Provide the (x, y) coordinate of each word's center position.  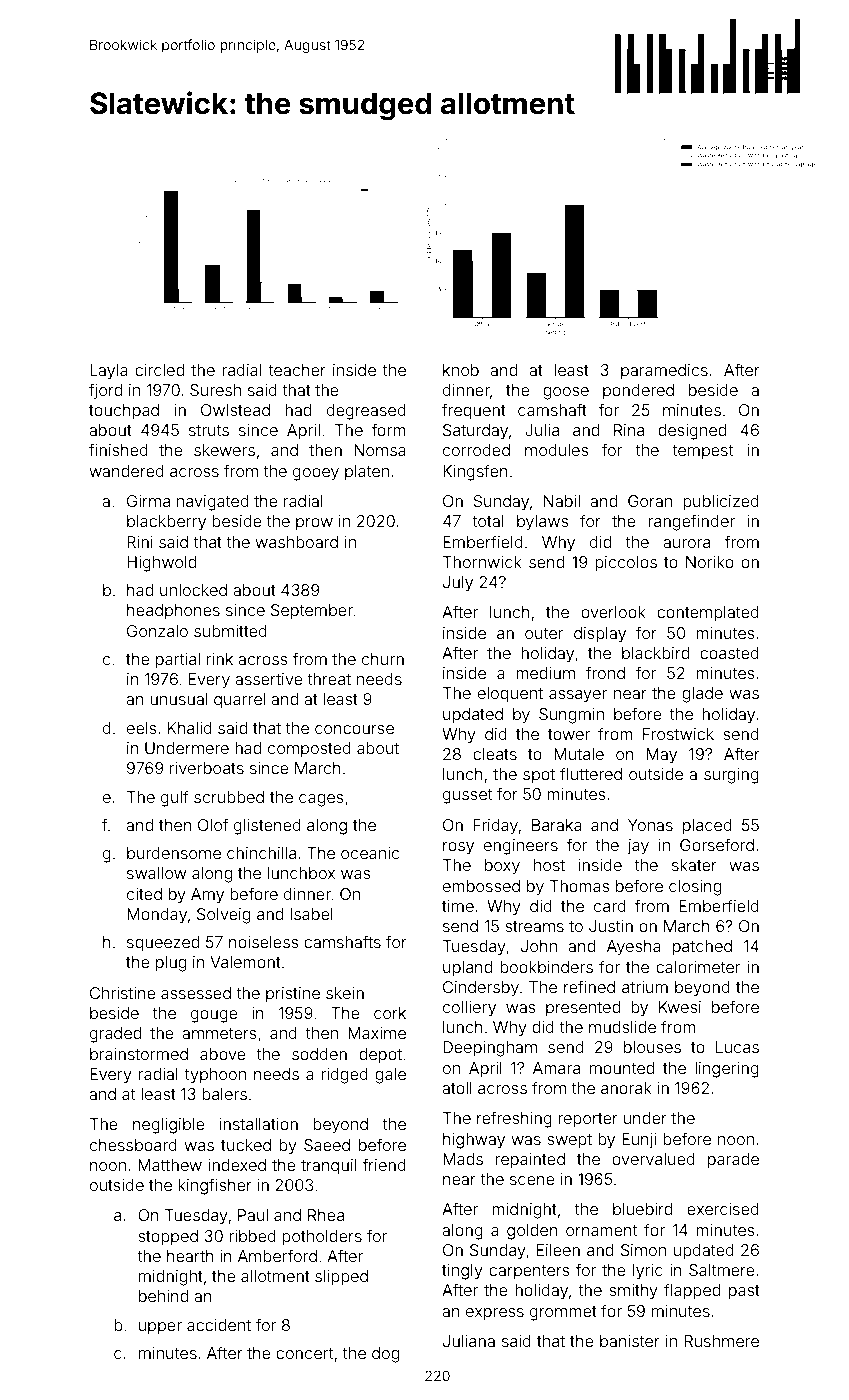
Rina (629, 430)
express (495, 1314)
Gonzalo (157, 631)
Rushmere (722, 1341)
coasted (729, 653)
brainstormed (139, 1054)
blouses (652, 1047)
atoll (457, 1088)
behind (163, 1296)
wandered (126, 471)
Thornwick (482, 562)
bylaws (543, 523)
